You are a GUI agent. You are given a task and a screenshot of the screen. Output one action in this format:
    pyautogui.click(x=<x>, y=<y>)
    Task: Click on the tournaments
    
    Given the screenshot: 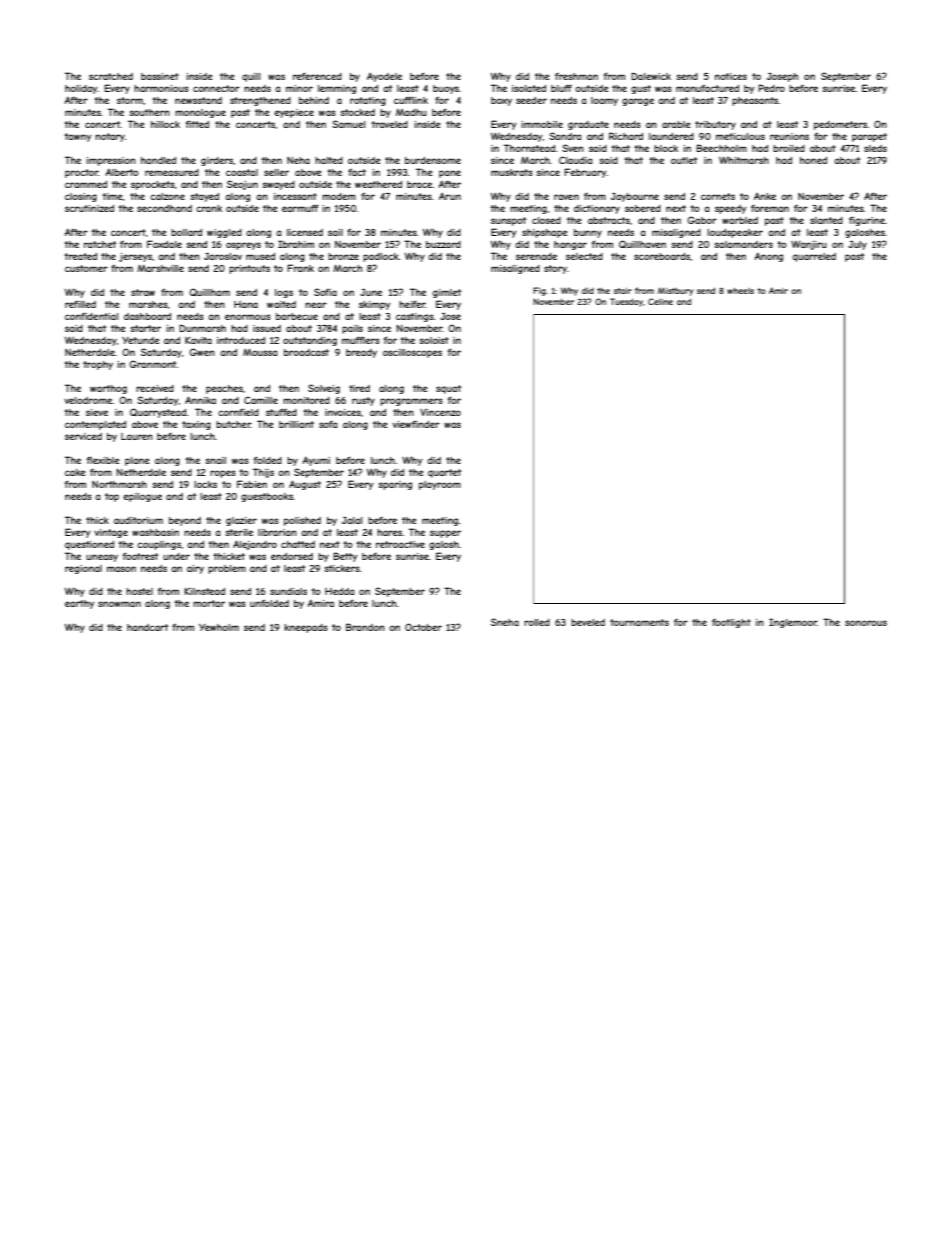 What is the action you would take?
    pyautogui.click(x=639, y=622)
